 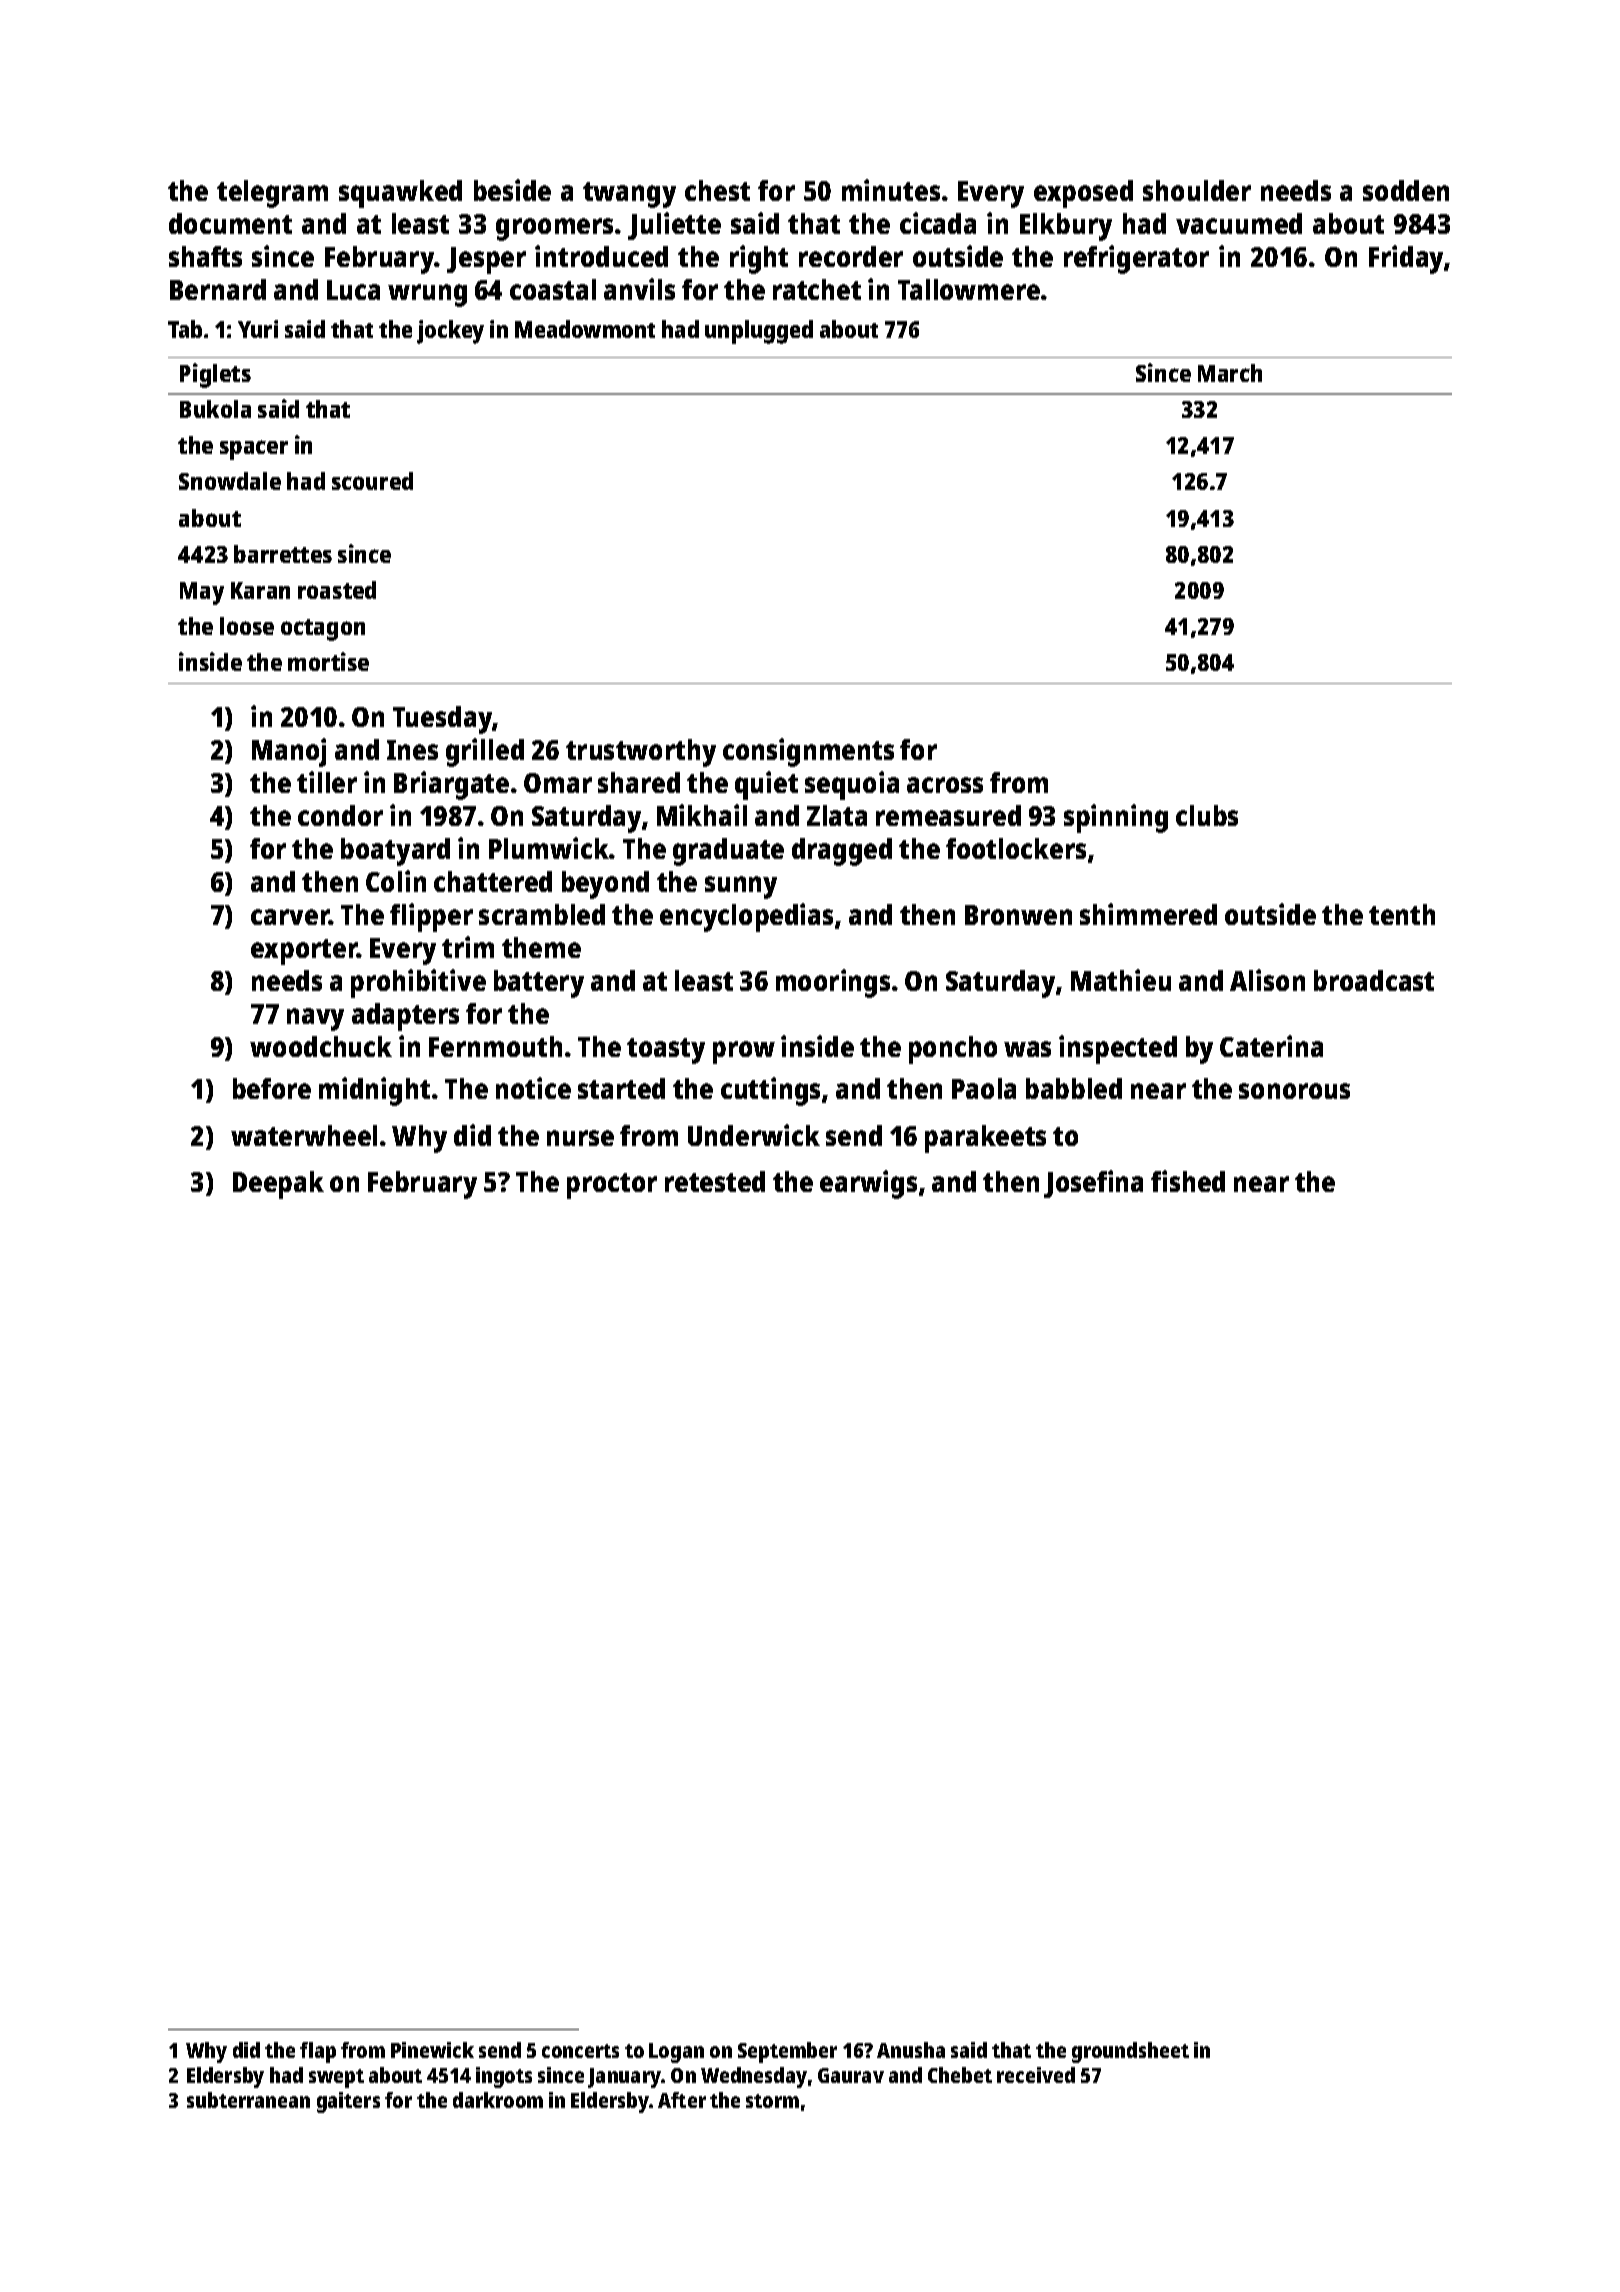 I want to click on navy, so click(x=315, y=1019).
